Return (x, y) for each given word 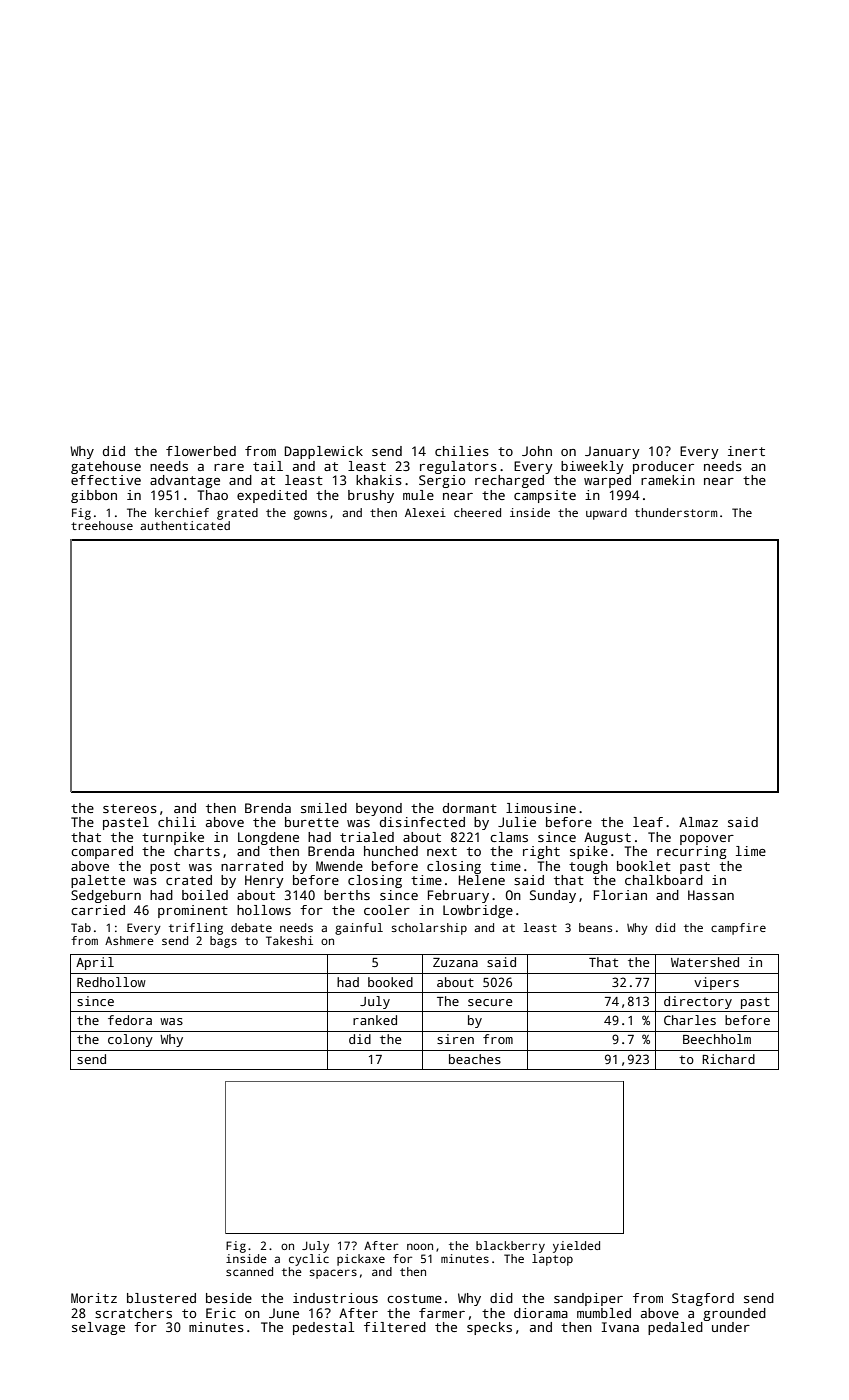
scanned (249, 1271)
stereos (130, 808)
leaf (648, 822)
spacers (333, 1274)
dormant (470, 808)
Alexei (425, 512)
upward (606, 514)
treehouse (102, 525)
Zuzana (455, 962)
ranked (375, 1020)
